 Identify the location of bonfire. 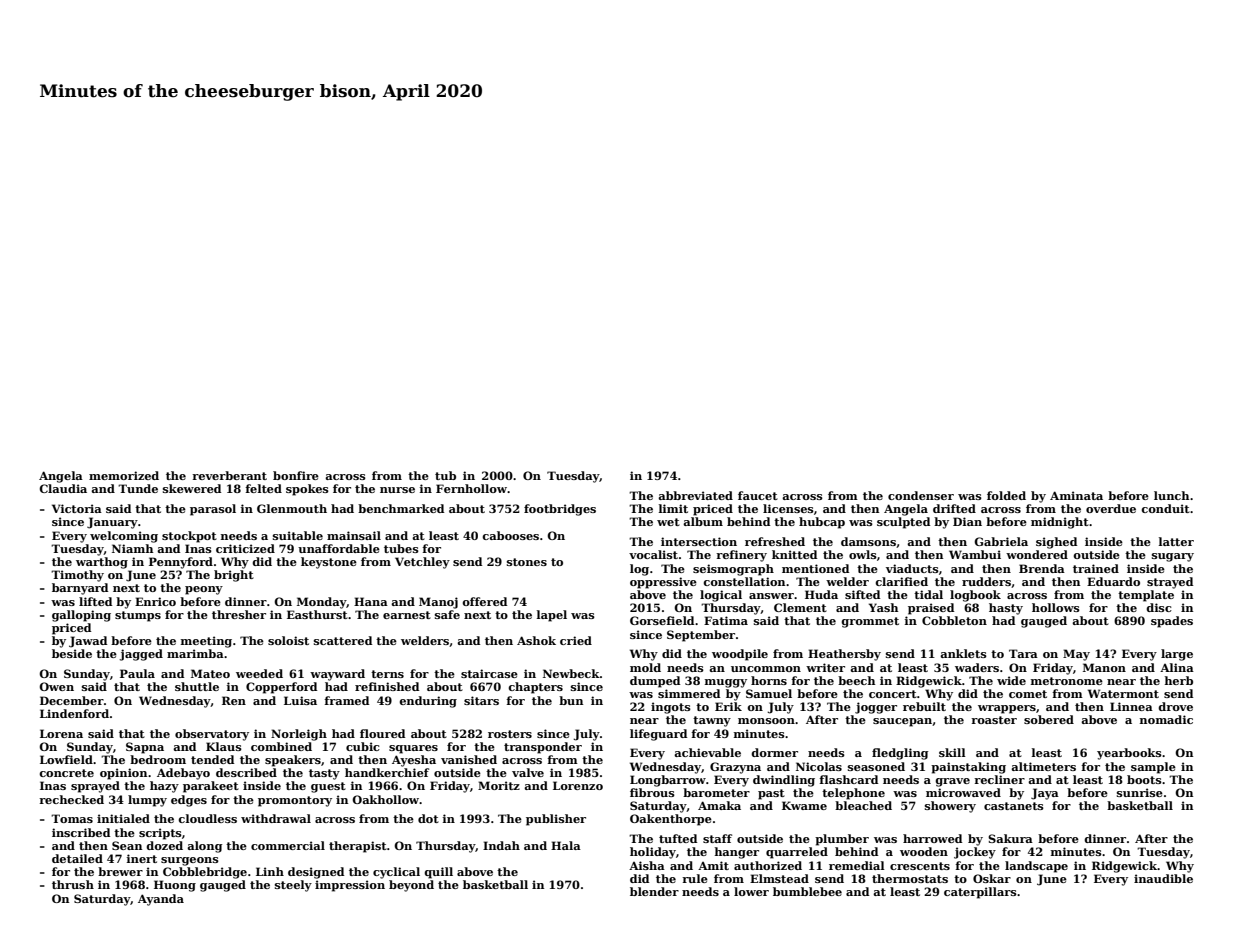
(296, 475).
